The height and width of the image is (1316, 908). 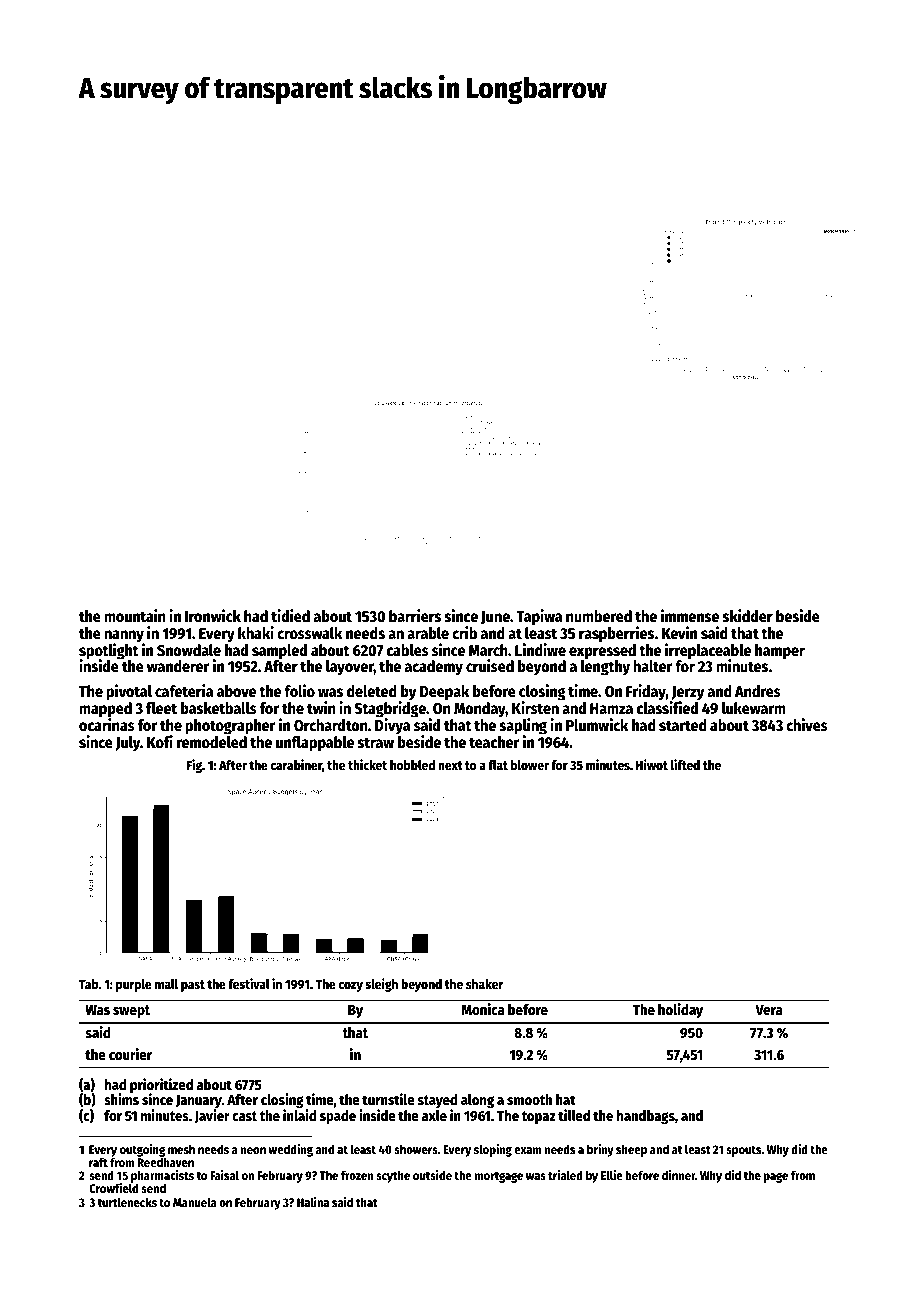 What do you see at coordinates (748, 616) in the image?
I see `skidder` at bounding box center [748, 616].
